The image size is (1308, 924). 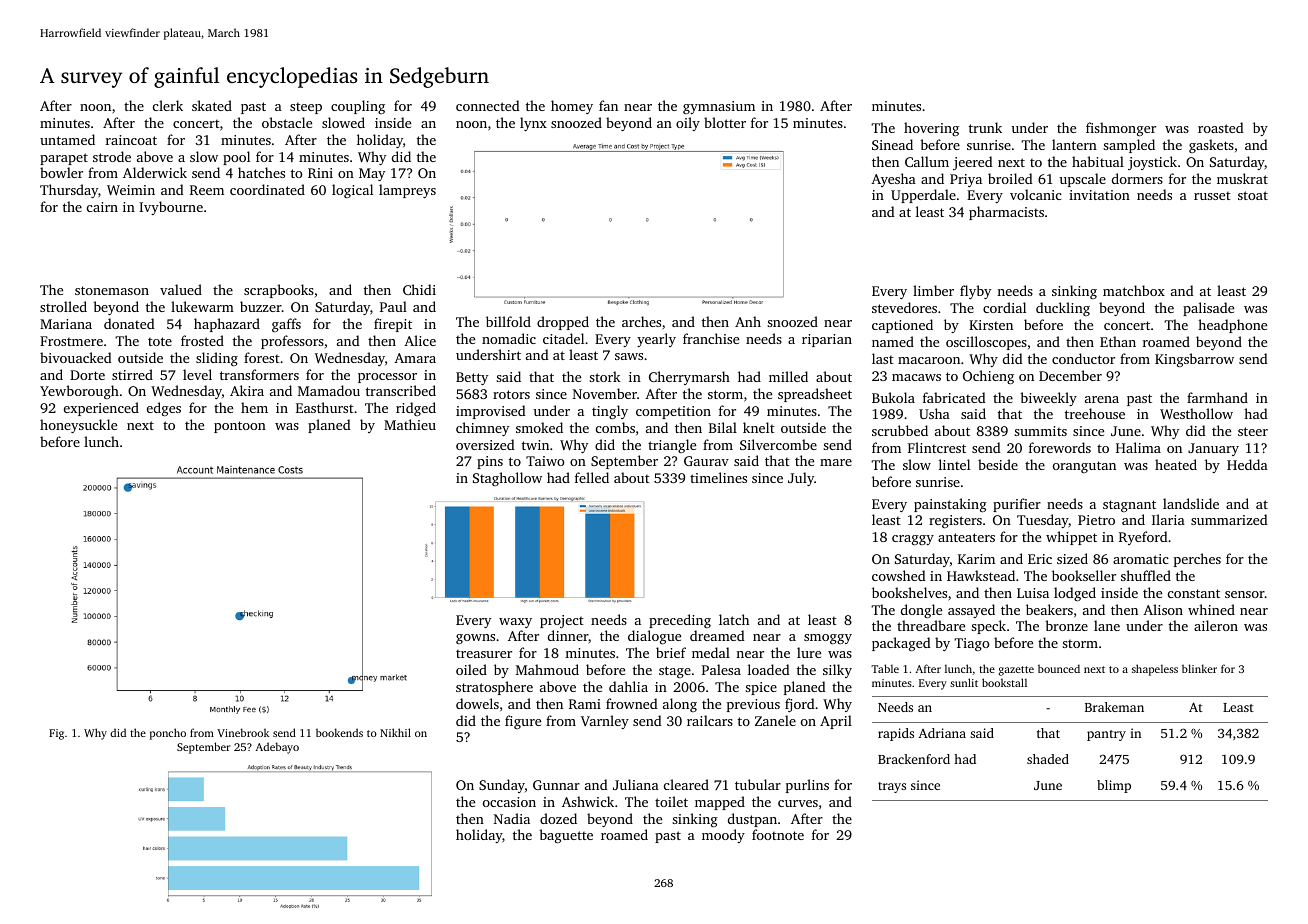 I want to click on mare, so click(x=836, y=462).
